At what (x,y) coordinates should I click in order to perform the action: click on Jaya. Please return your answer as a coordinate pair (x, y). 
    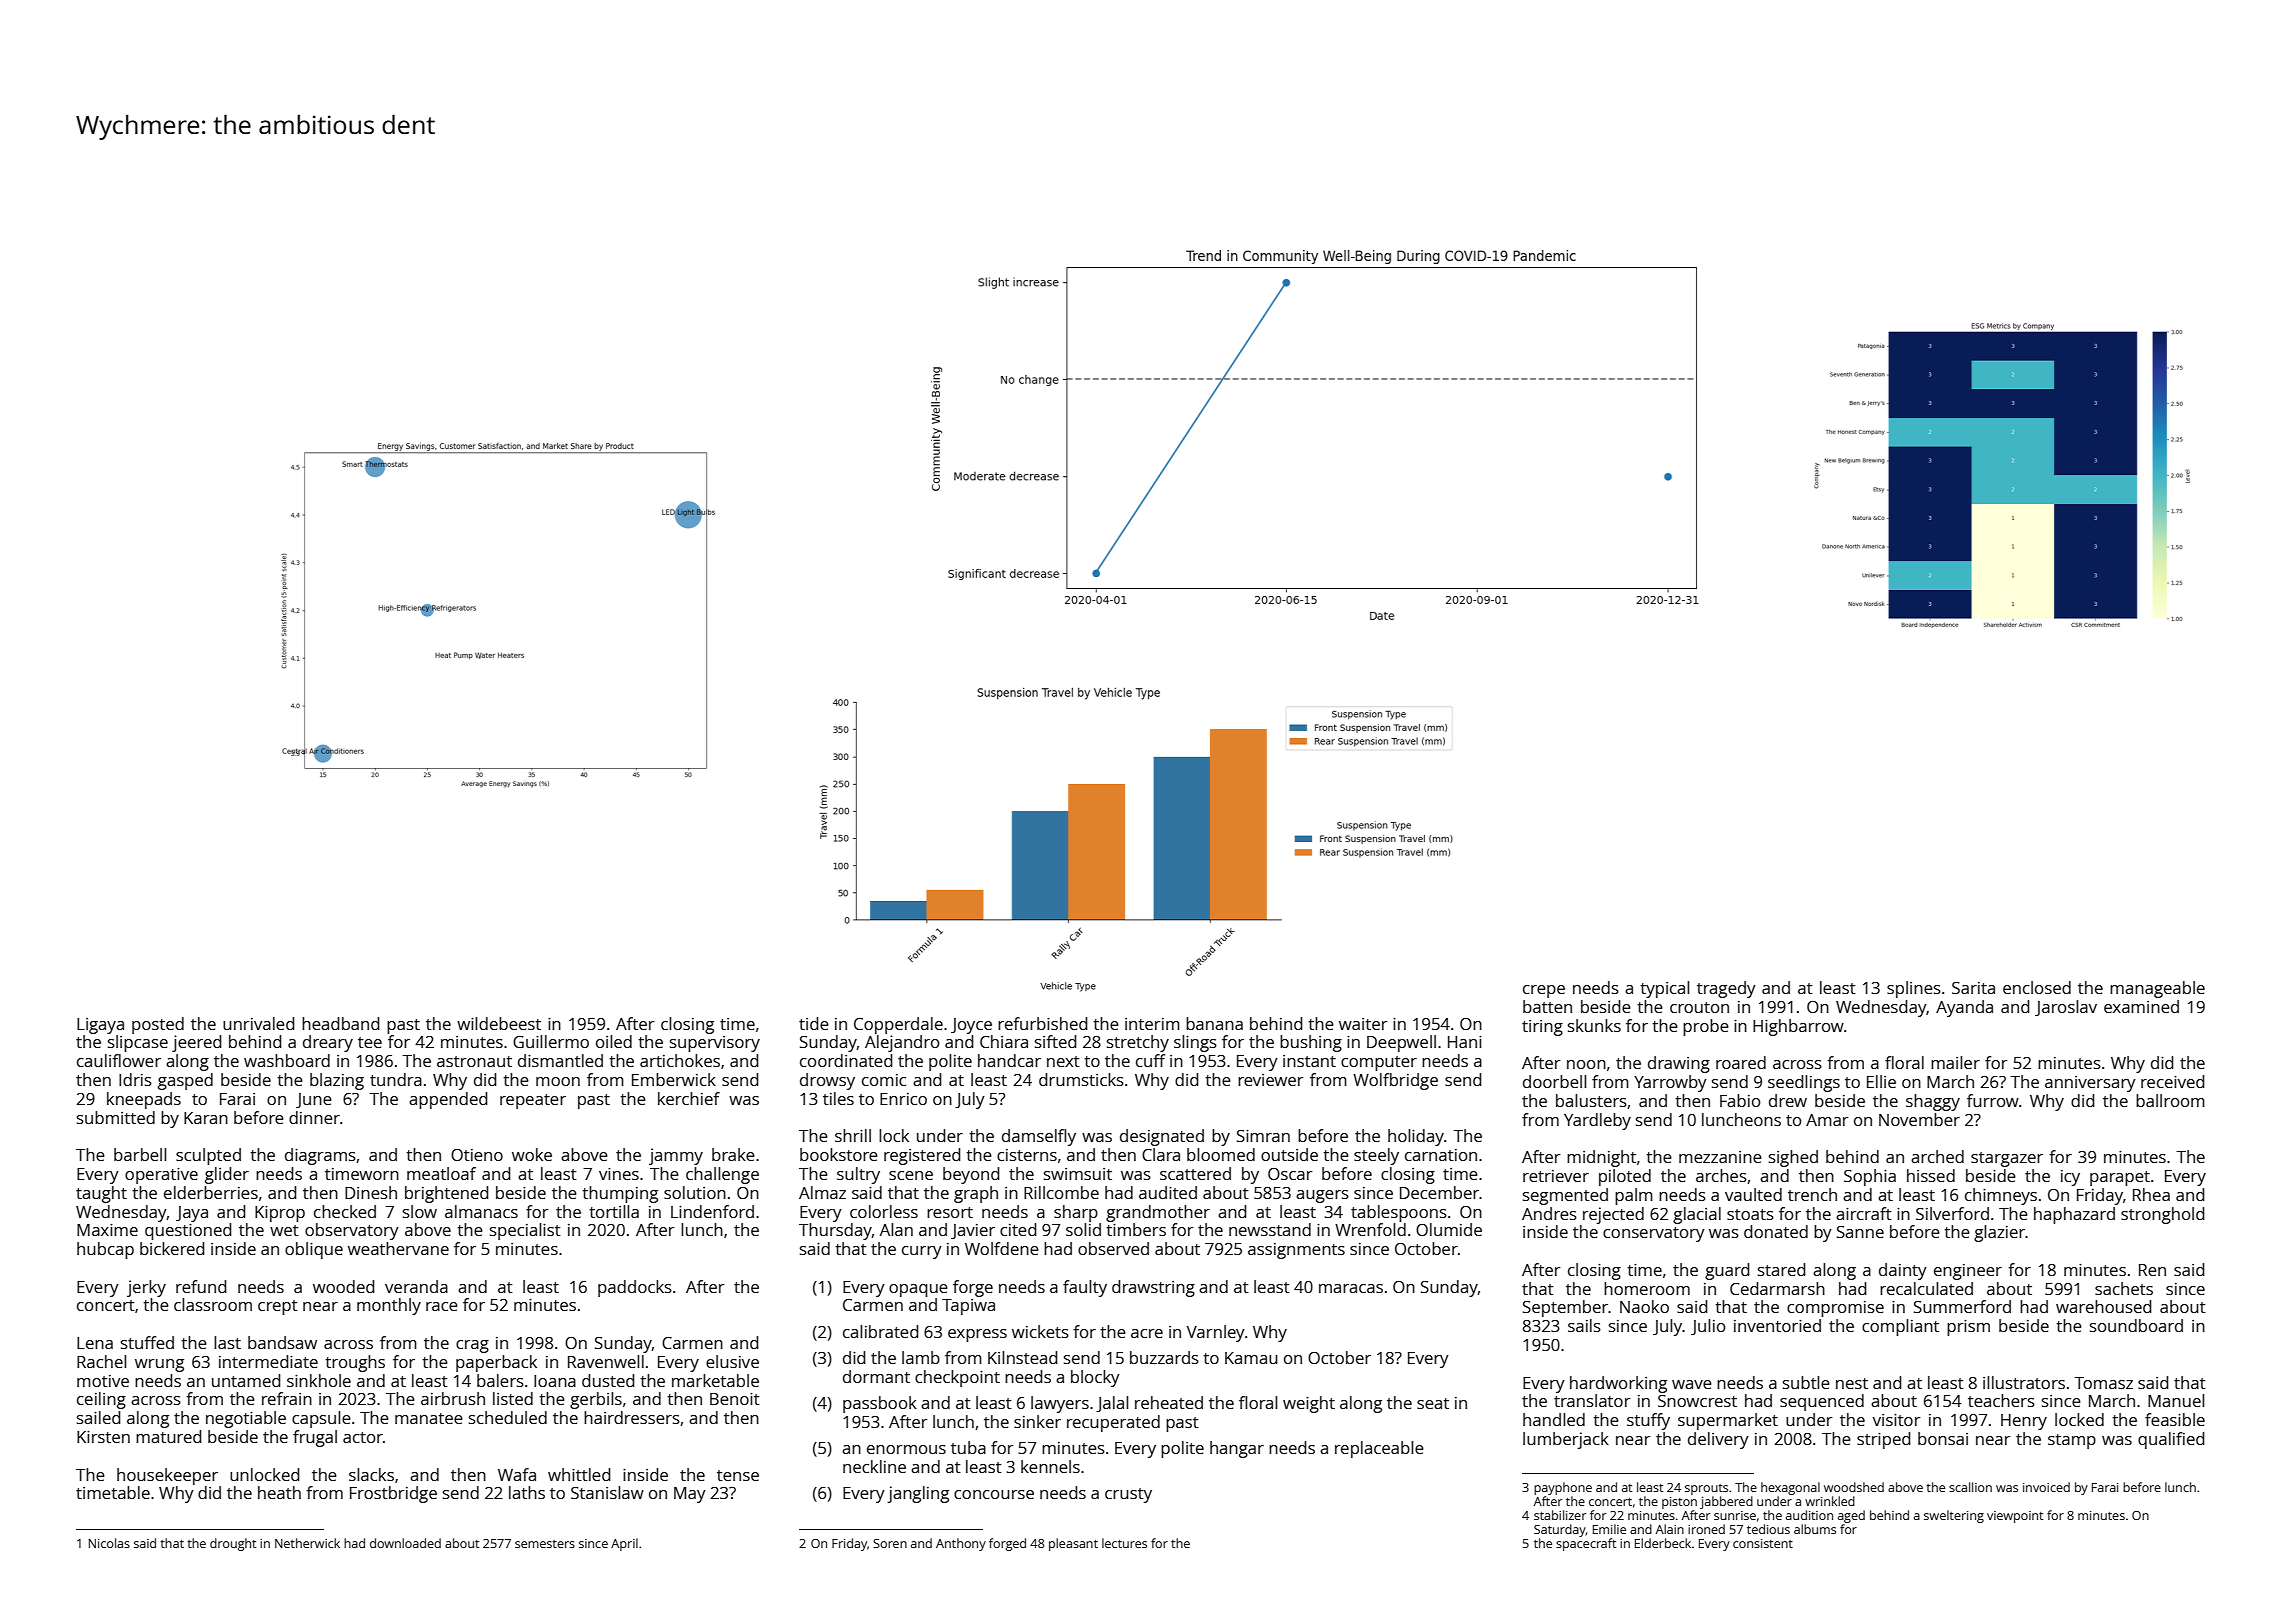
    Looking at the image, I should click on (192, 1214).
